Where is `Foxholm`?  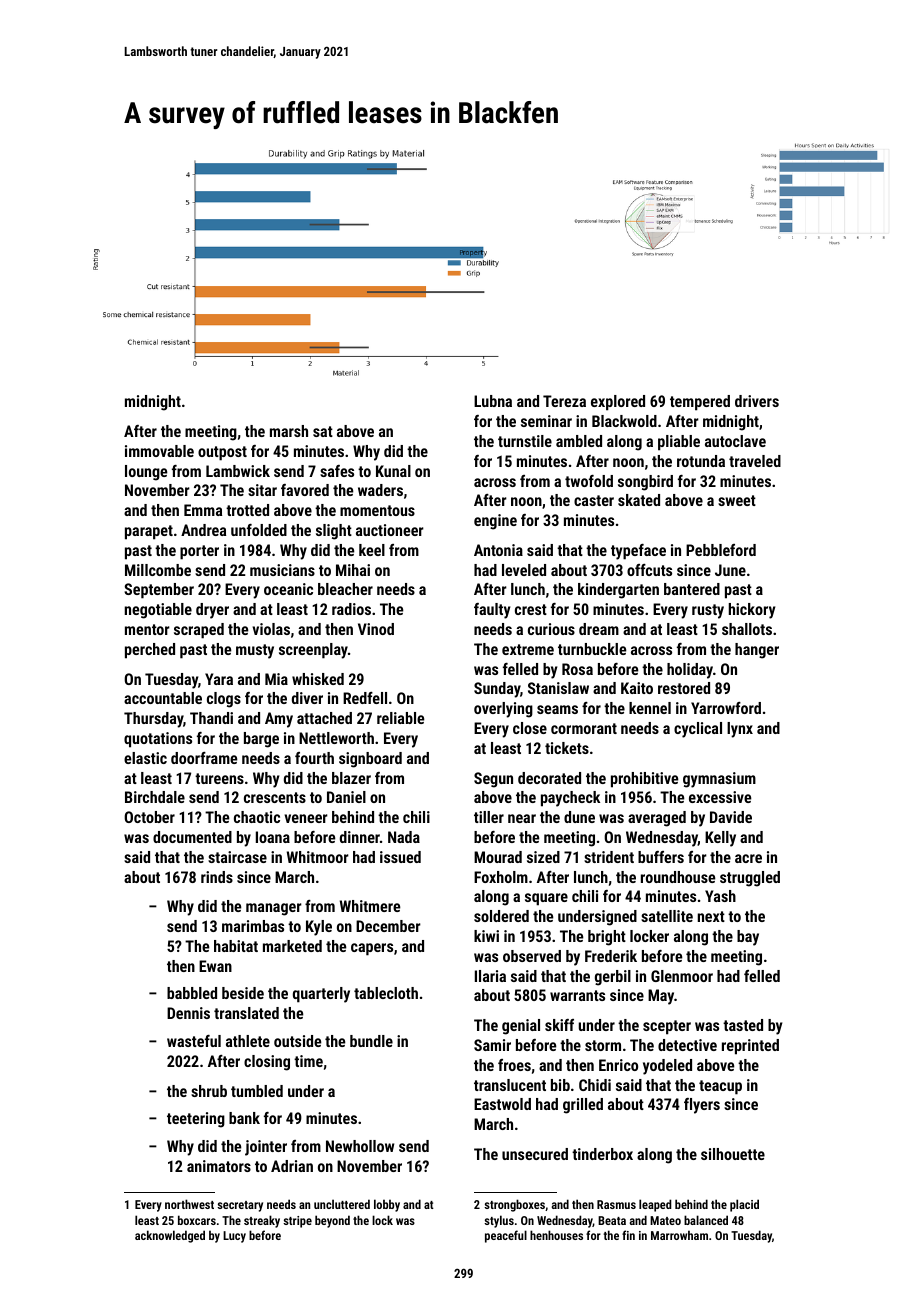
Foxholm is located at coordinates (501, 877).
